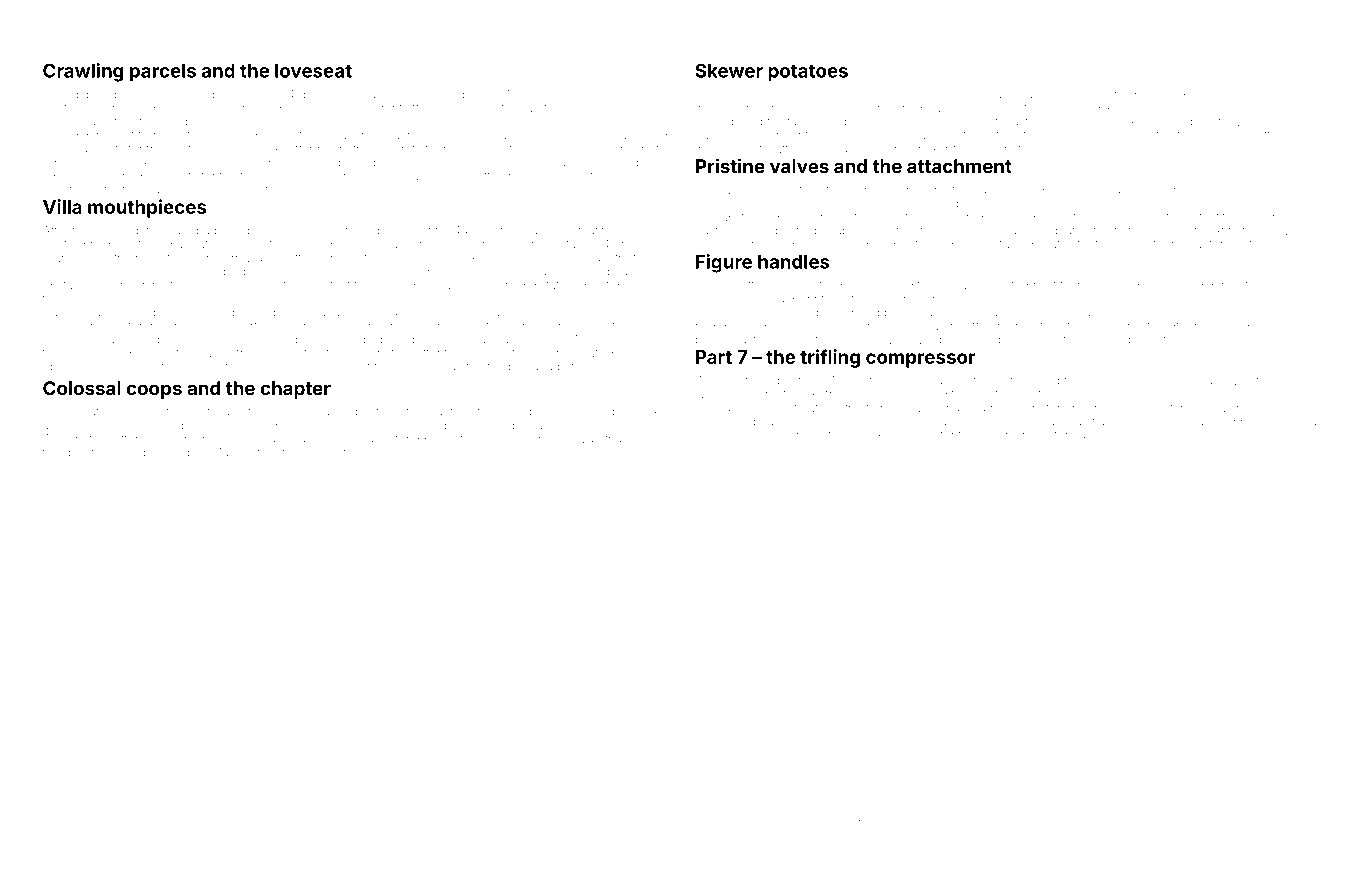 The image size is (1372, 887). What do you see at coordinates (729, 70) in the screenshot?
I see `Skewer` at bounding box center [729, 70].
